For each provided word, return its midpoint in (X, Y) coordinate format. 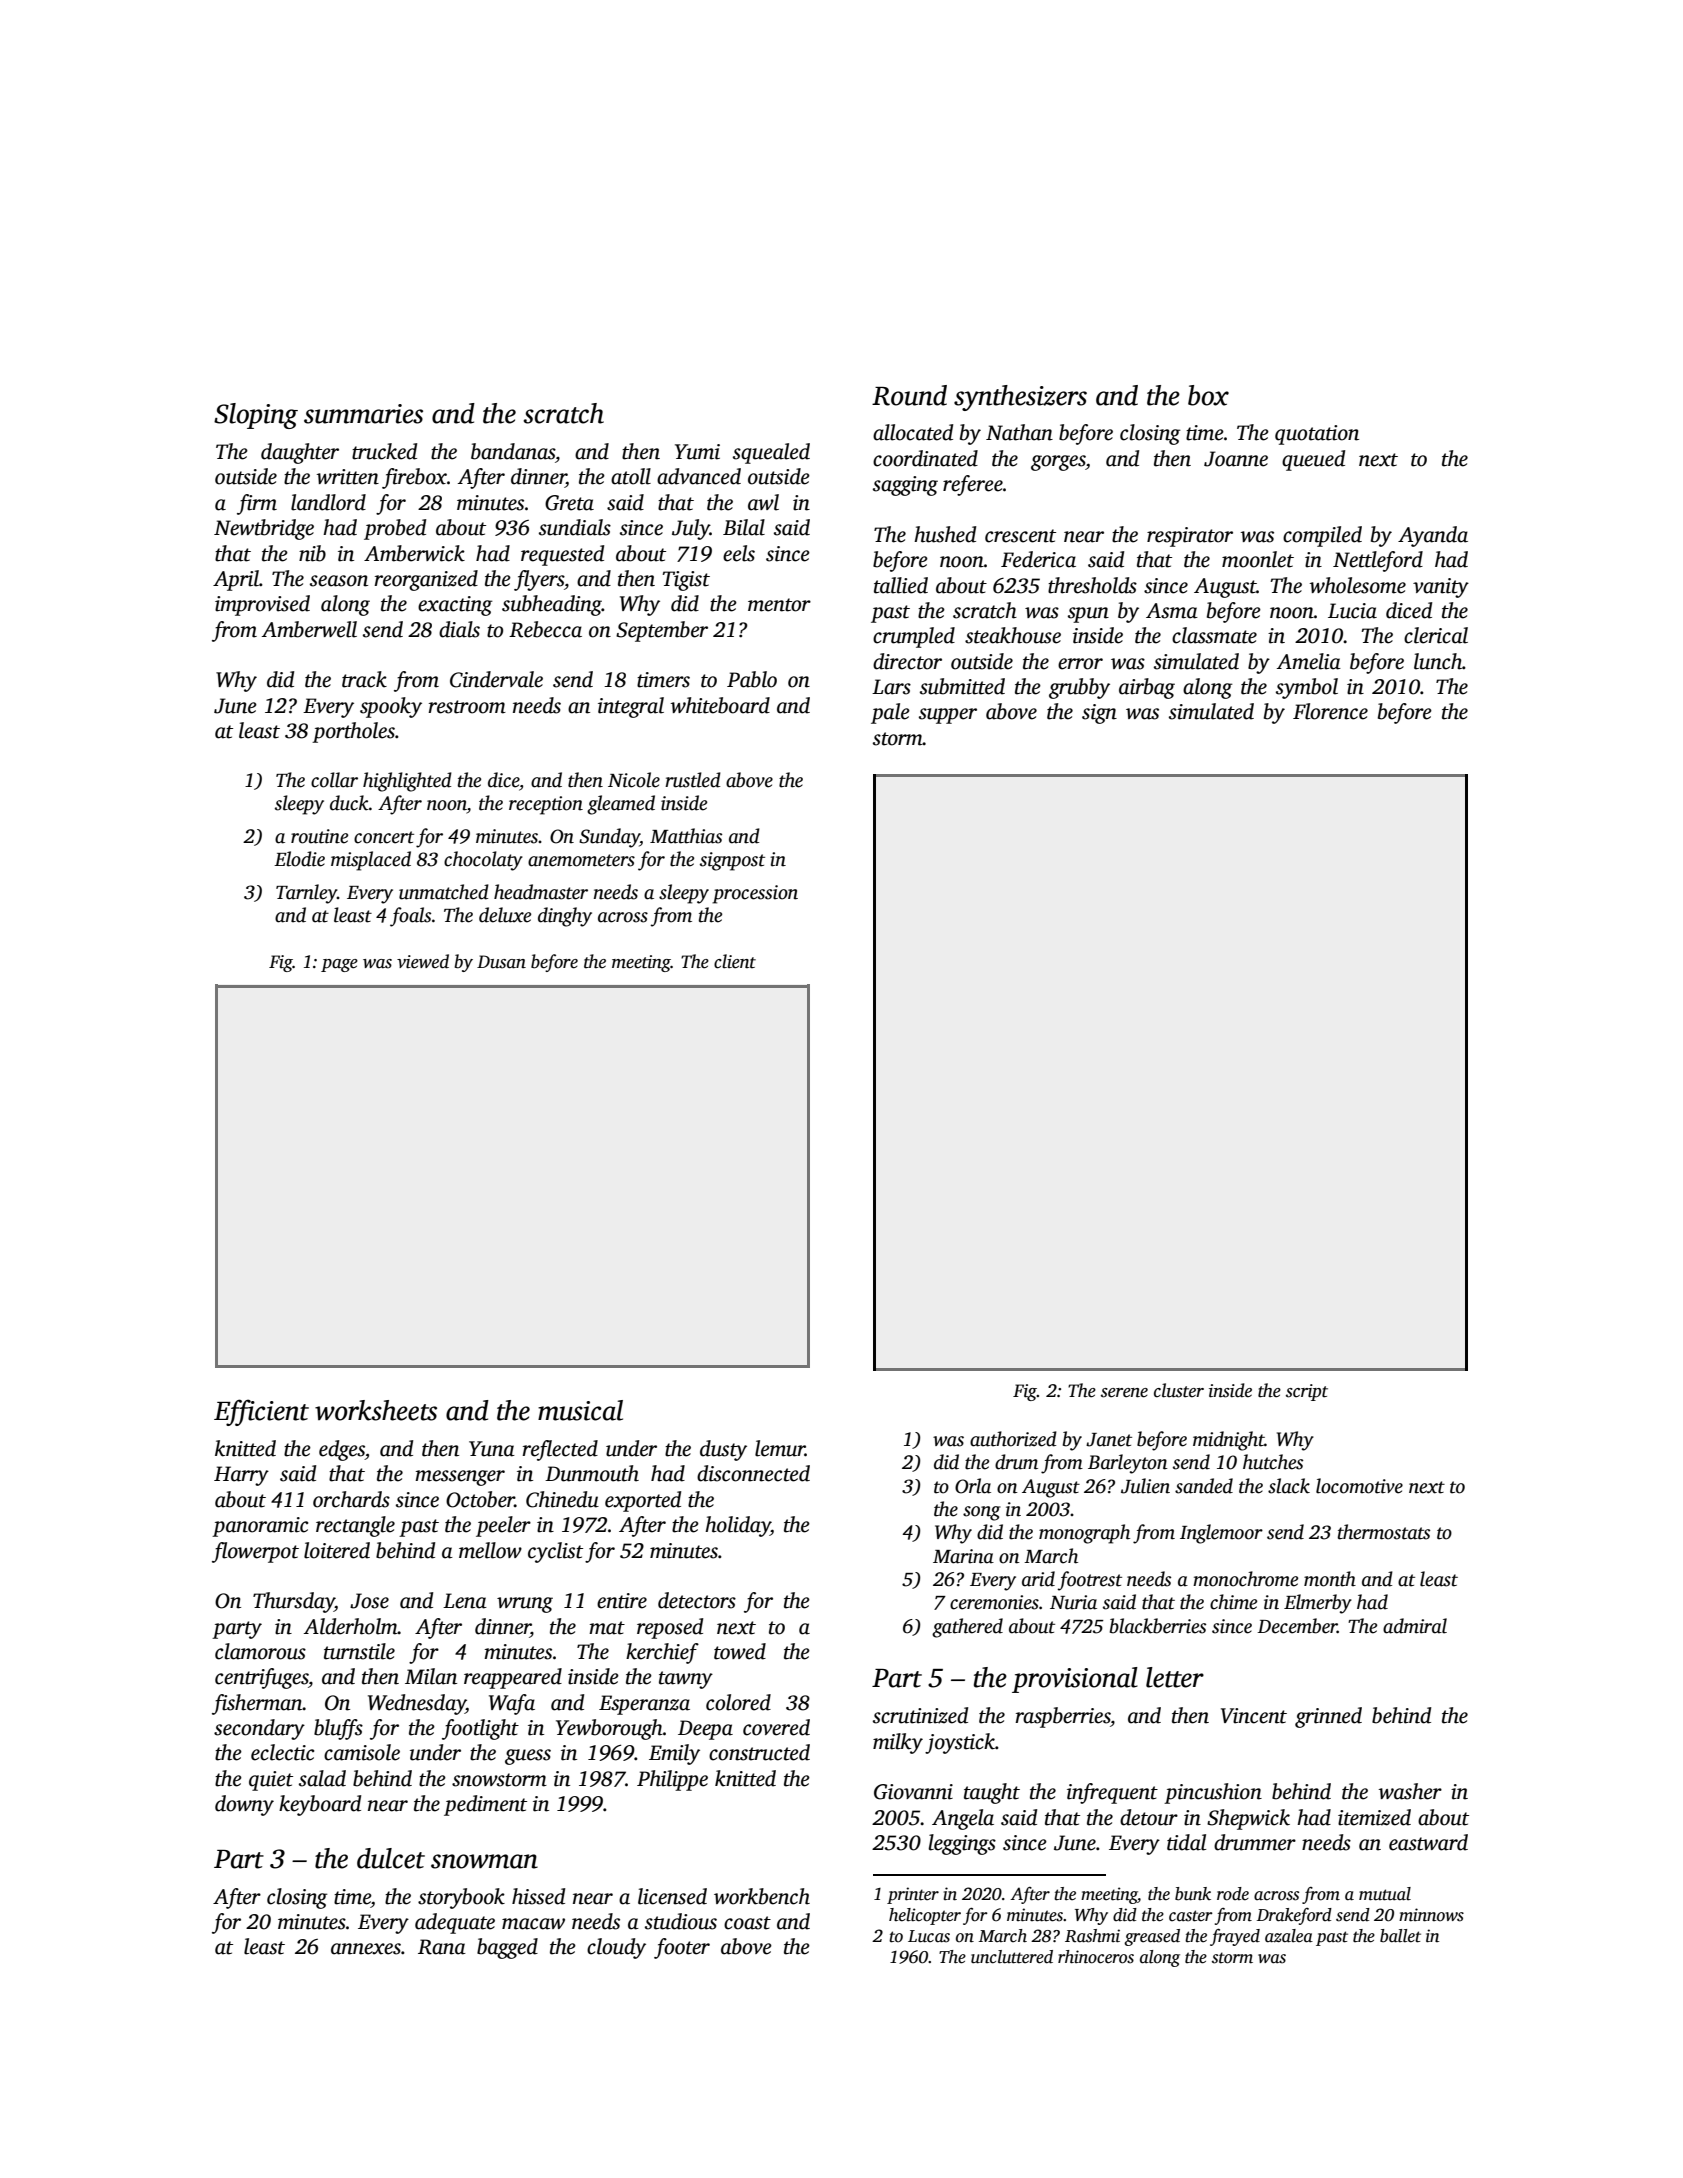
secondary (259, 1729)
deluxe (505, 915)
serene (1124, 1393)
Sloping (256, 416)
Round (909, 395)
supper (948, 716)
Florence (1330, 711)
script (1307, 1392)
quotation (1317, 435)
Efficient (261, 1412)
